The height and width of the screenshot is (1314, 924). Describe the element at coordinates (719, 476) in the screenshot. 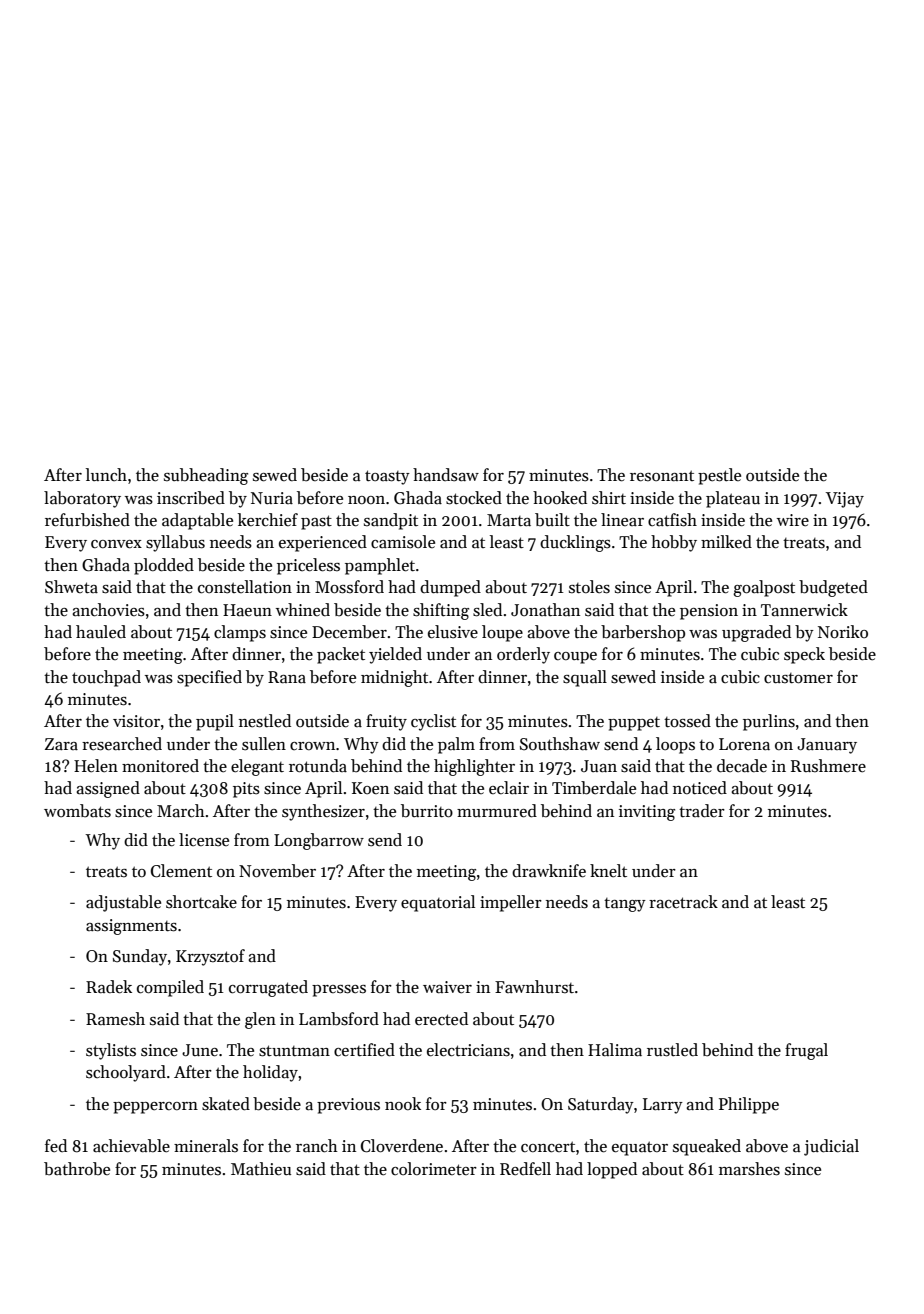

I see `pestle` at that location.
